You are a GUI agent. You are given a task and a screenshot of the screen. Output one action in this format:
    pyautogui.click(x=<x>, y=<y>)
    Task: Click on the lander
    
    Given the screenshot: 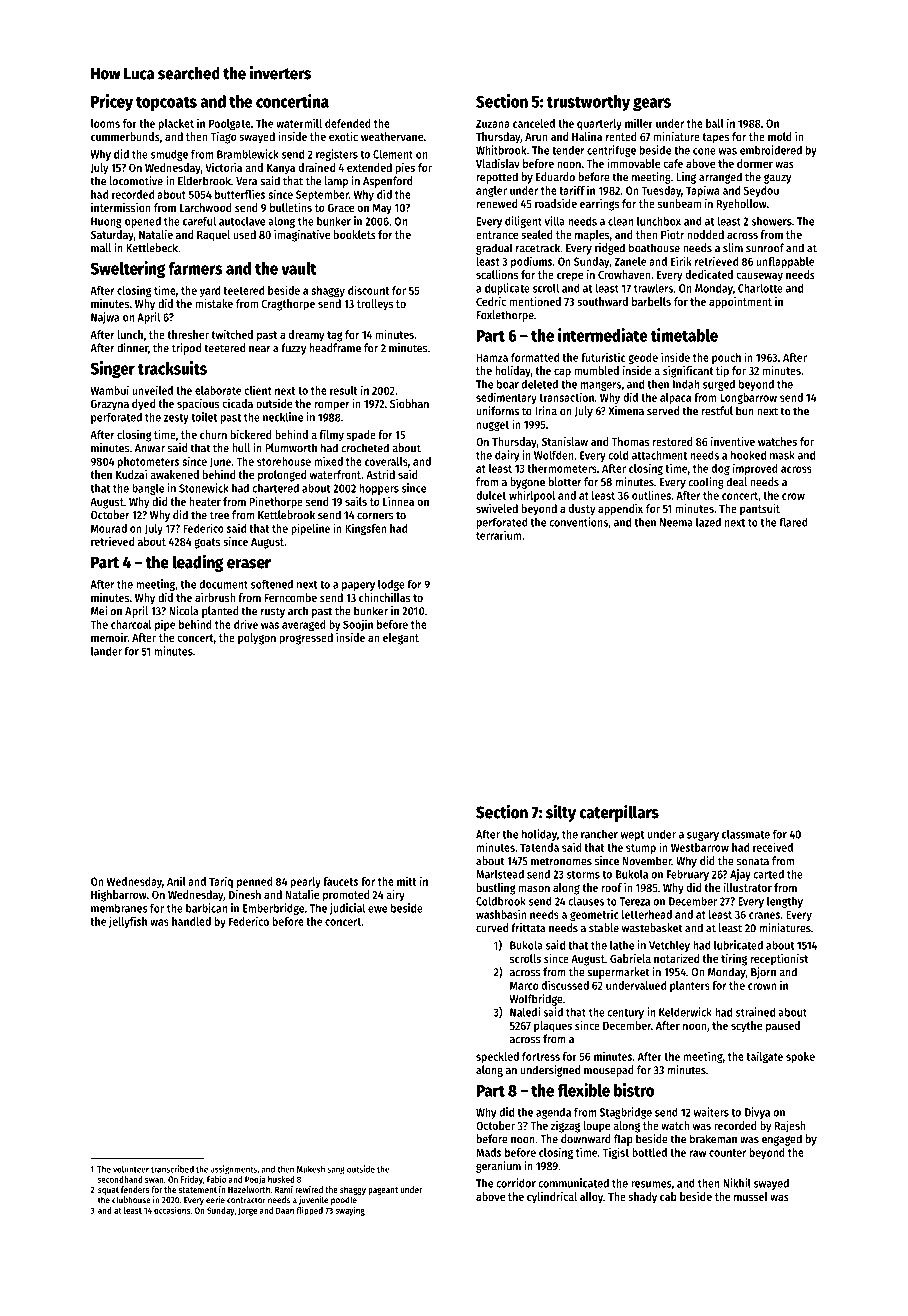 What is the action you would take?
    pyautogui.click(x=106, y=651)
